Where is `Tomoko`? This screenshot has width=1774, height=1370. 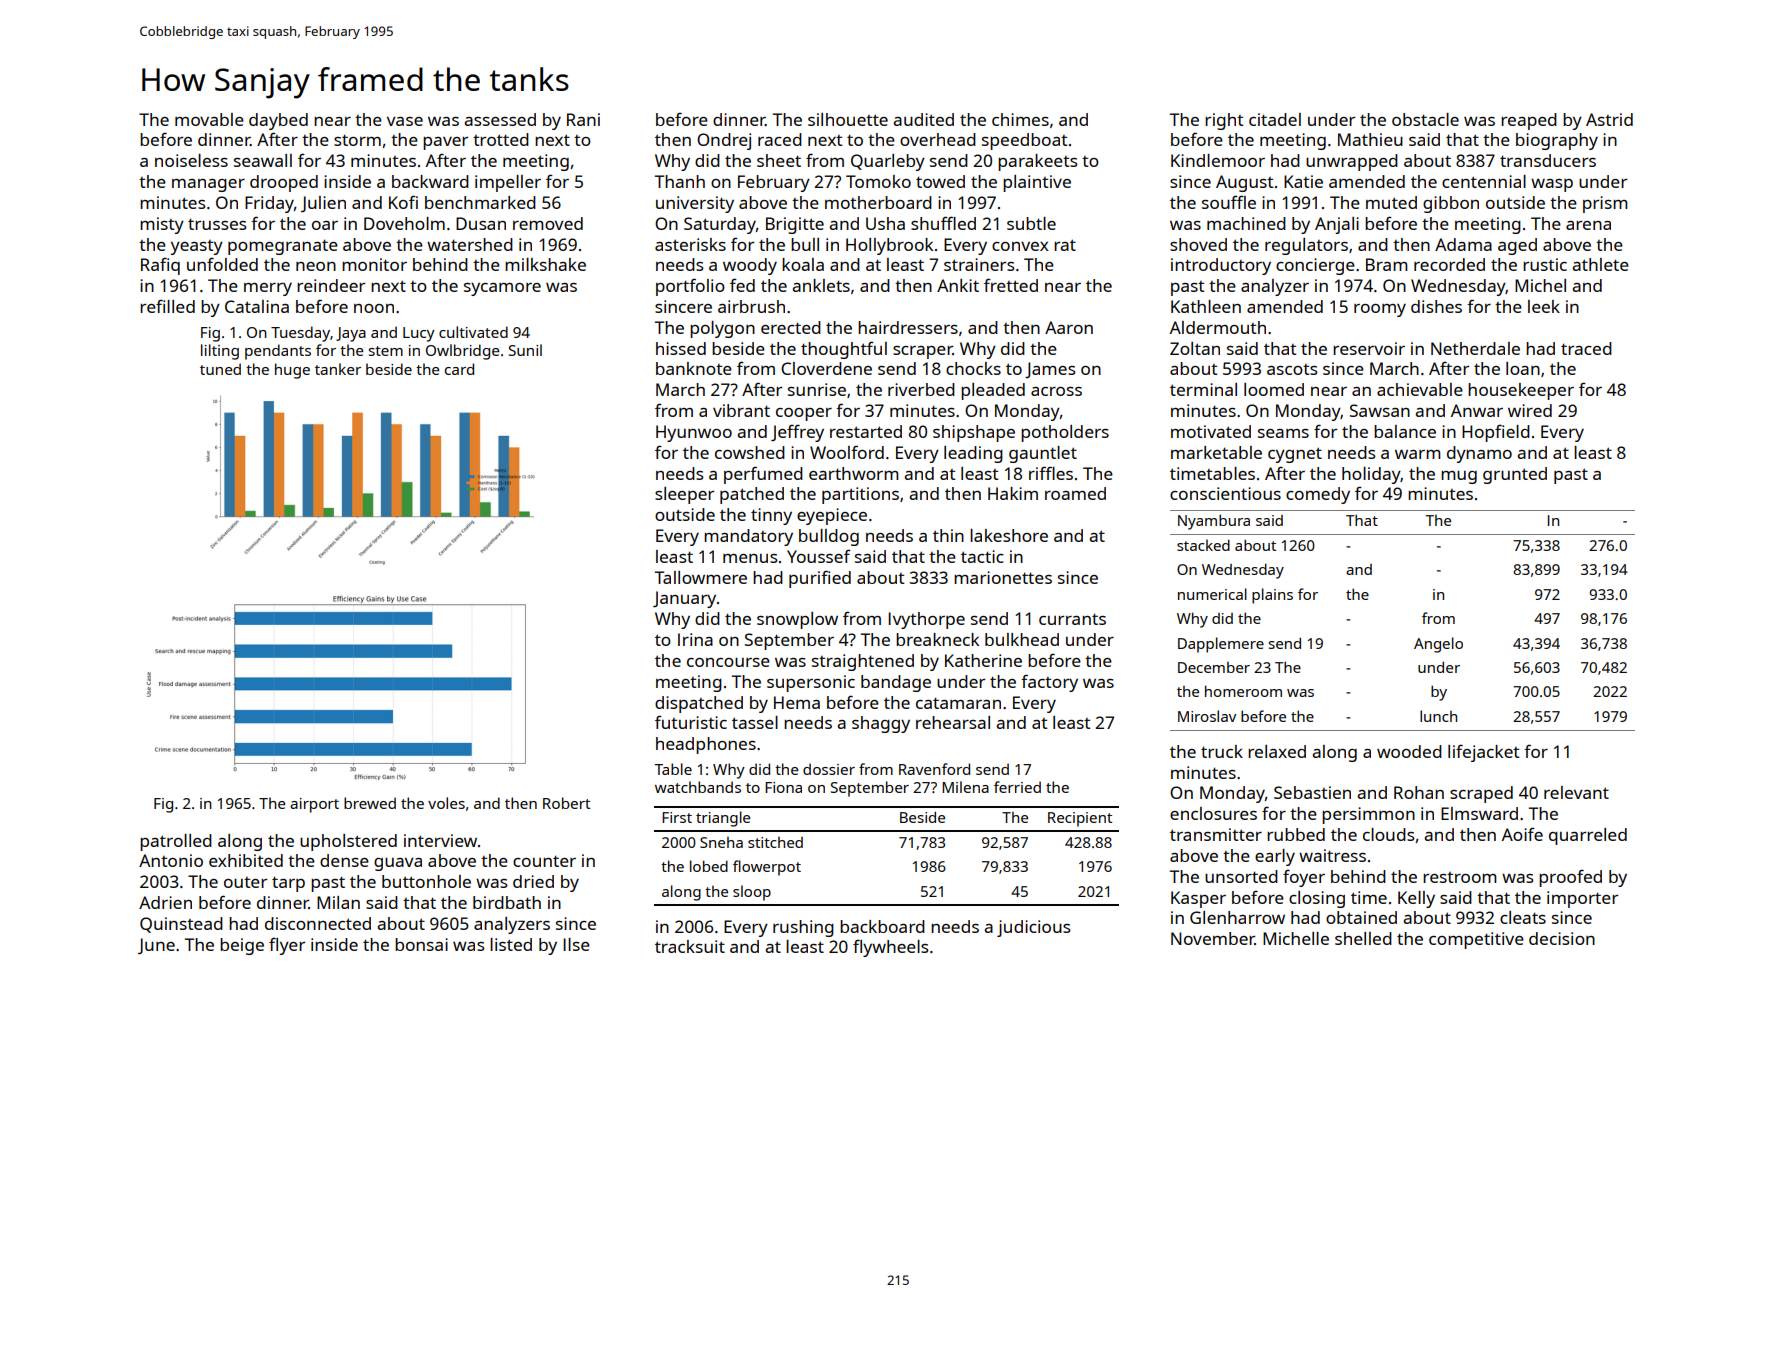
Tomoko is located at coordinates (878, 181).
